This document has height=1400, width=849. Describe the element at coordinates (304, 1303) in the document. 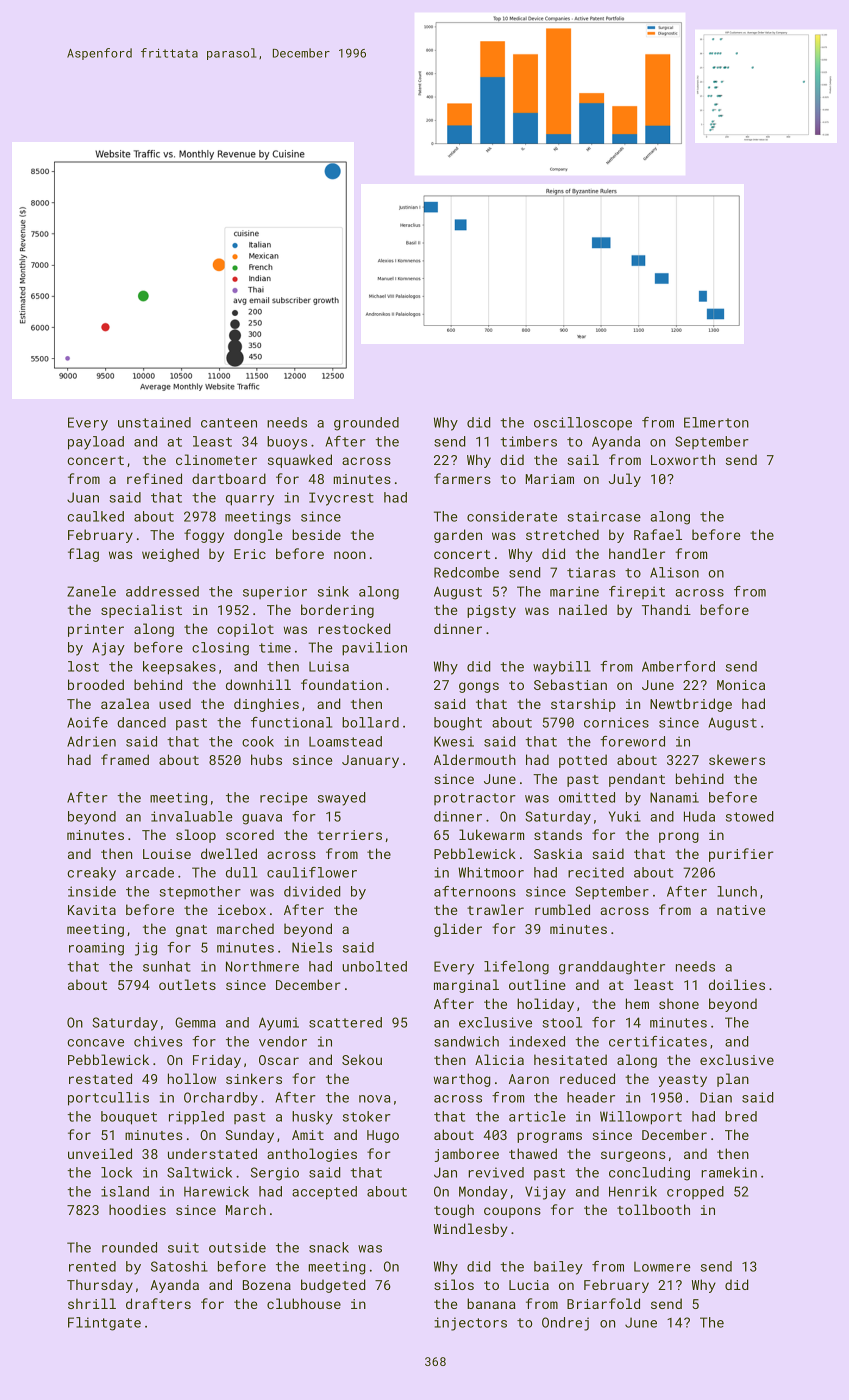

I see `clubhouse` at that location.
